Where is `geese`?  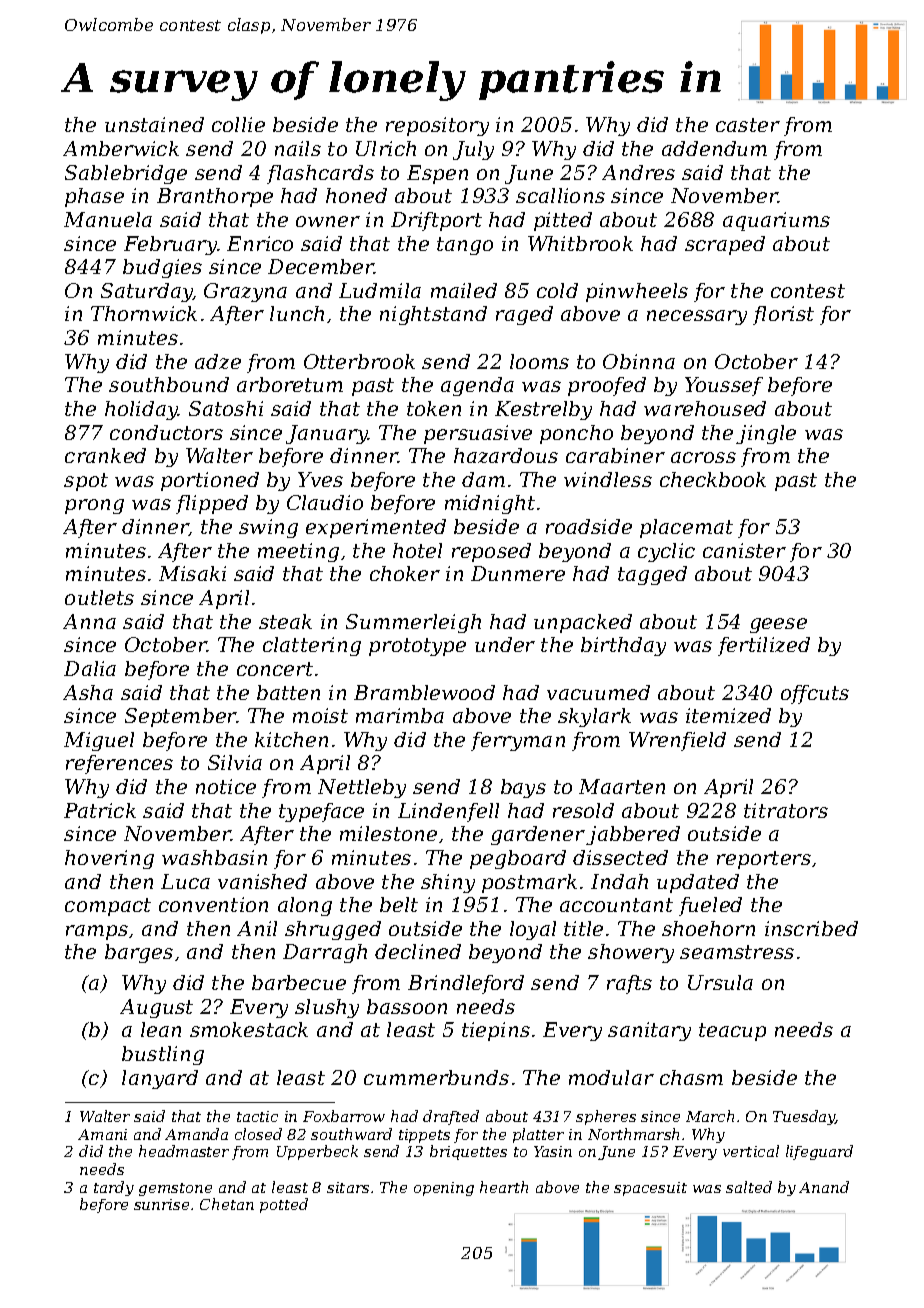 geese is located at coordinates (778, 625).
